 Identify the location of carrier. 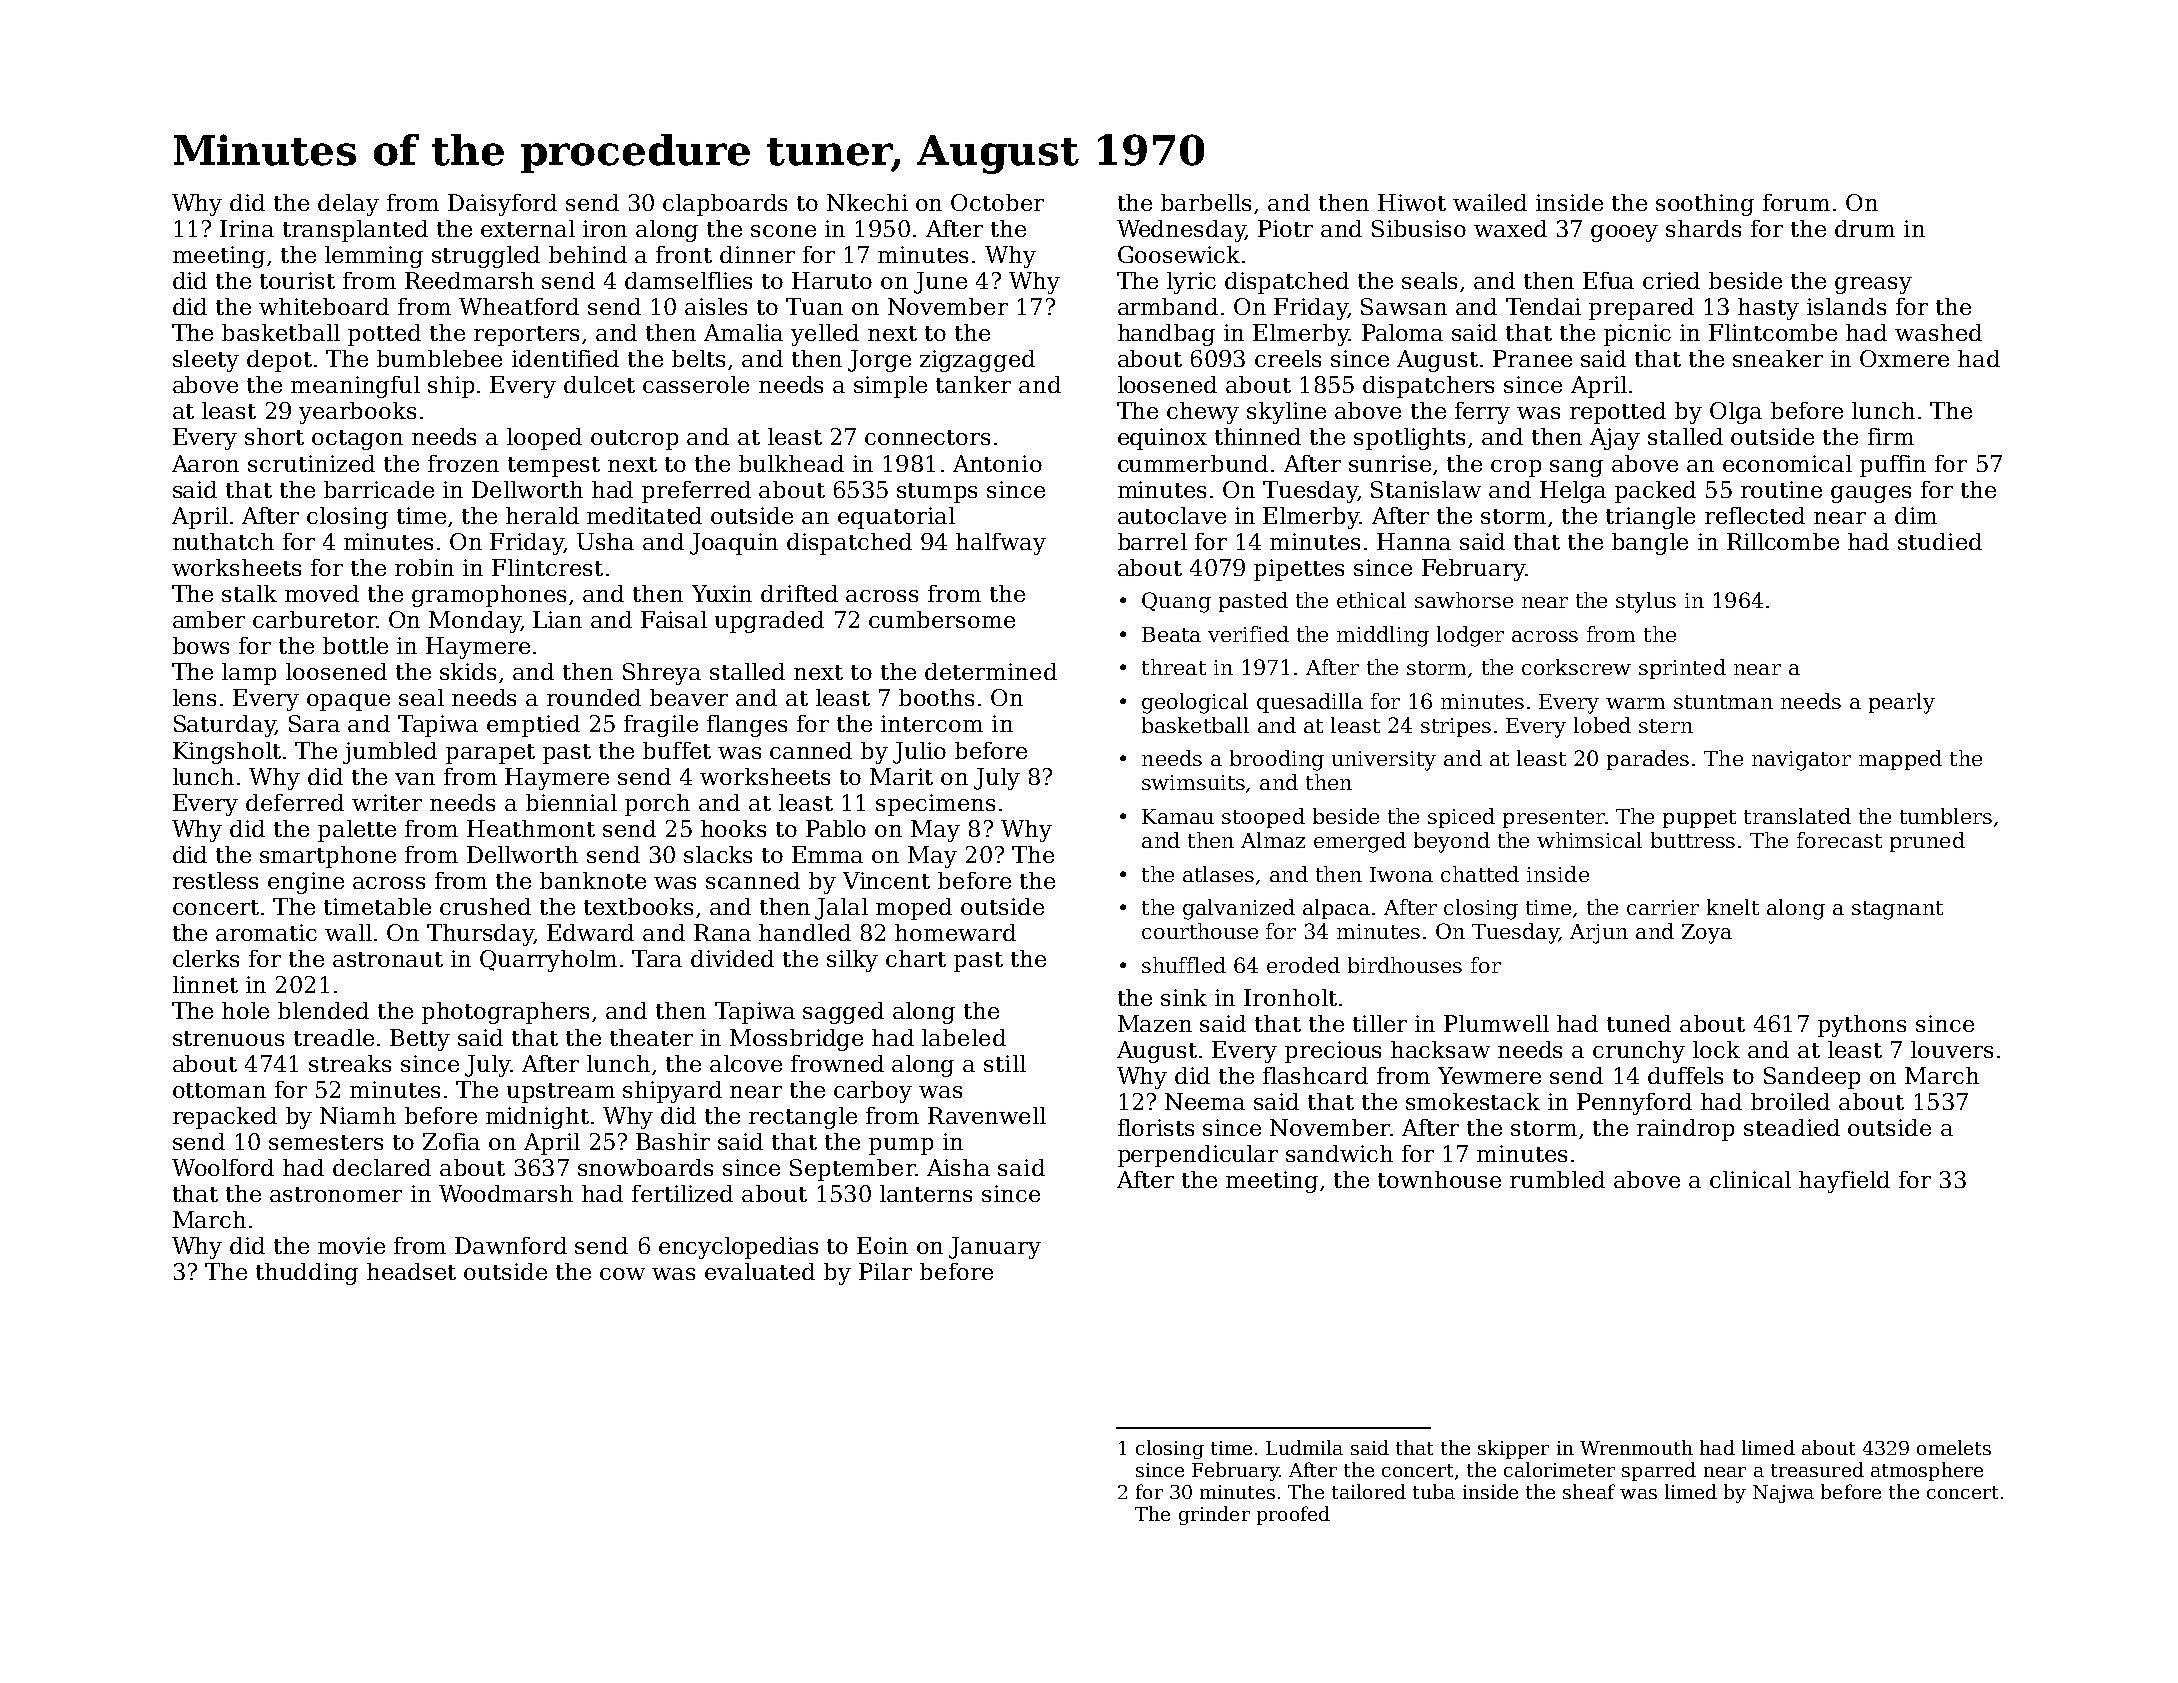
(1663, 907).
